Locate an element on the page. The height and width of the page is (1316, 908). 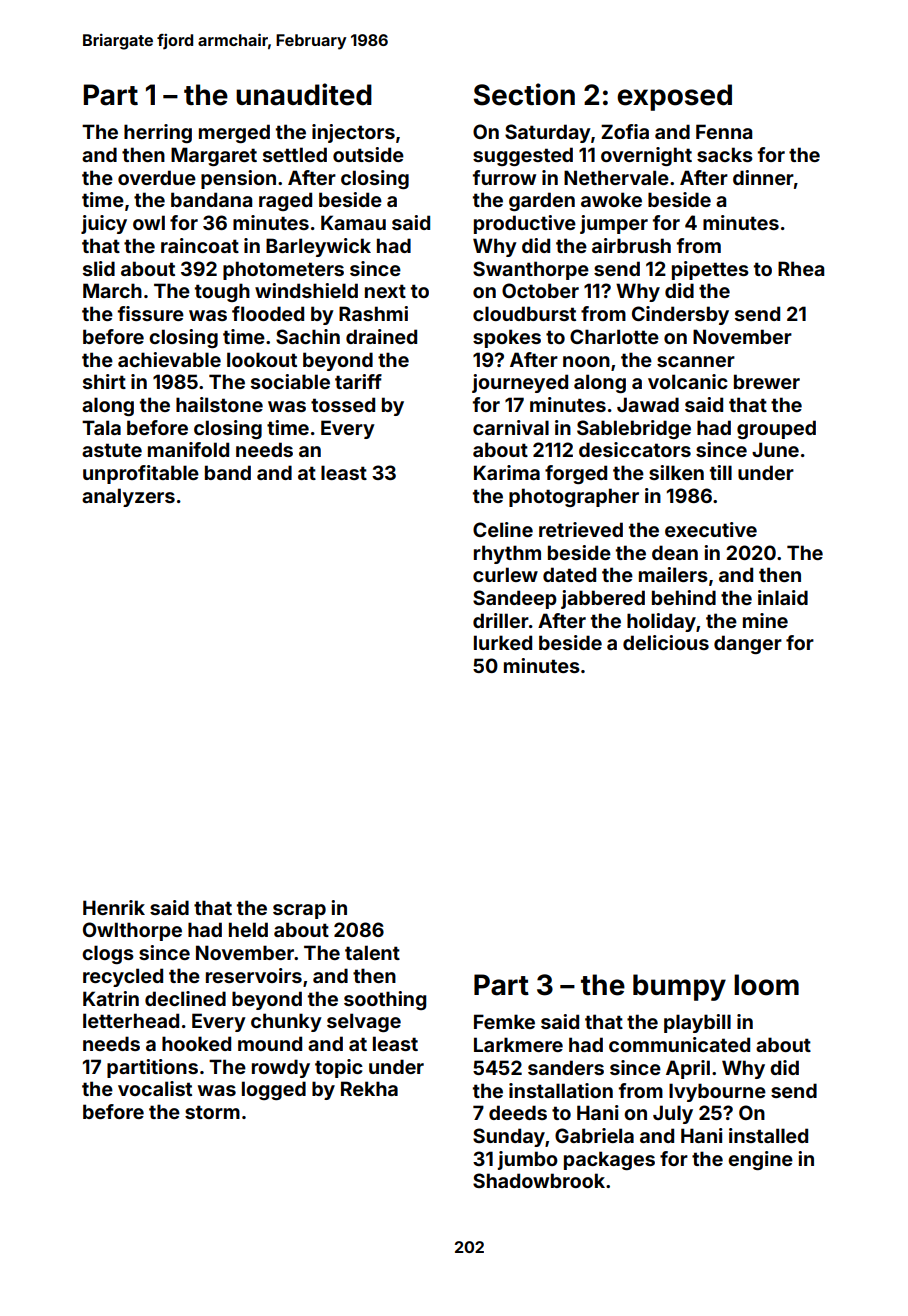
Karima is located at coordinates (507, 472).
